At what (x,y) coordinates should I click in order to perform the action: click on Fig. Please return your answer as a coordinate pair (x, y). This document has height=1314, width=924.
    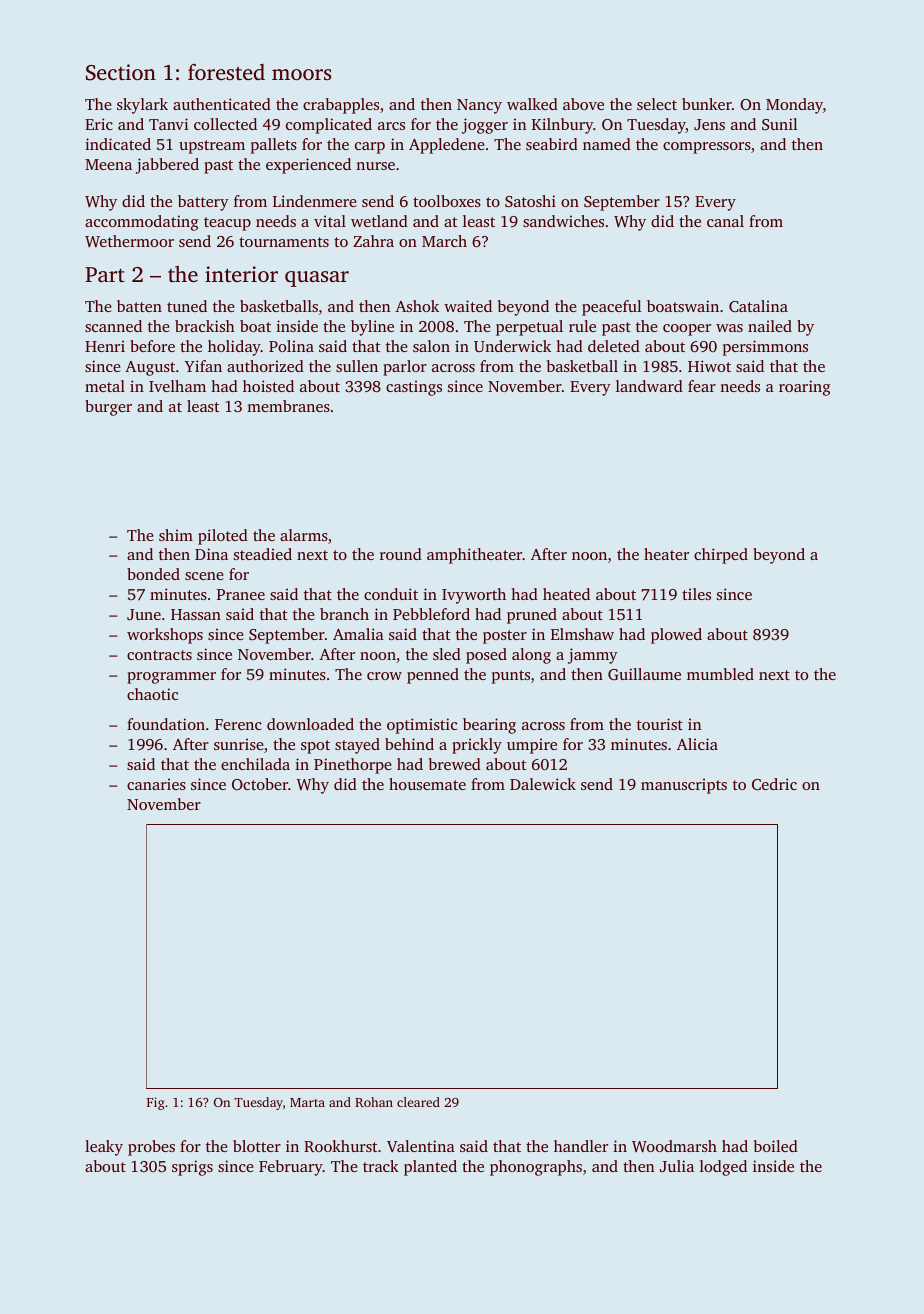
    Looking at the image, I should click on (156, 1103).
